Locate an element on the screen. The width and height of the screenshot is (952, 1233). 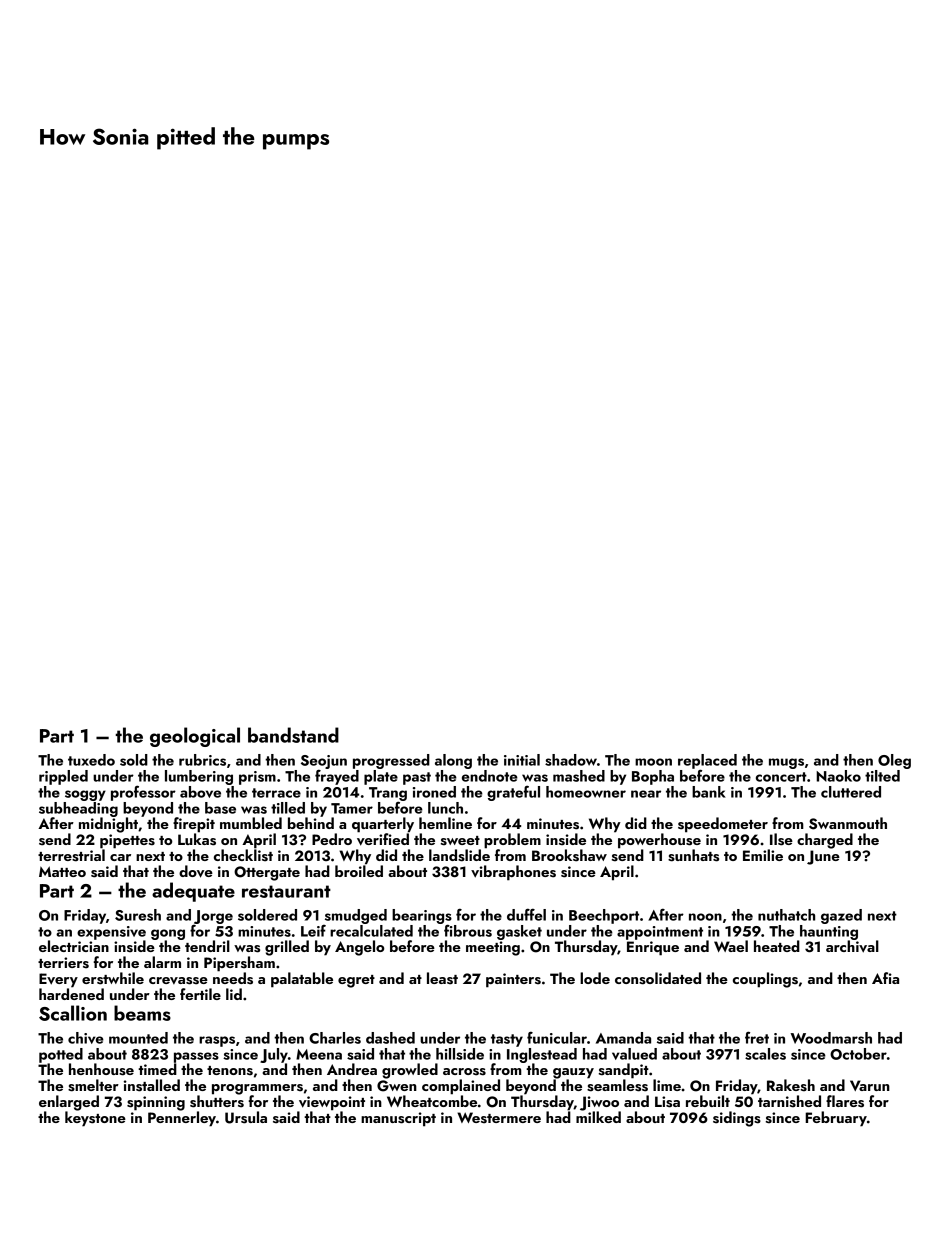
Every is located at coordinates (58, 980).
